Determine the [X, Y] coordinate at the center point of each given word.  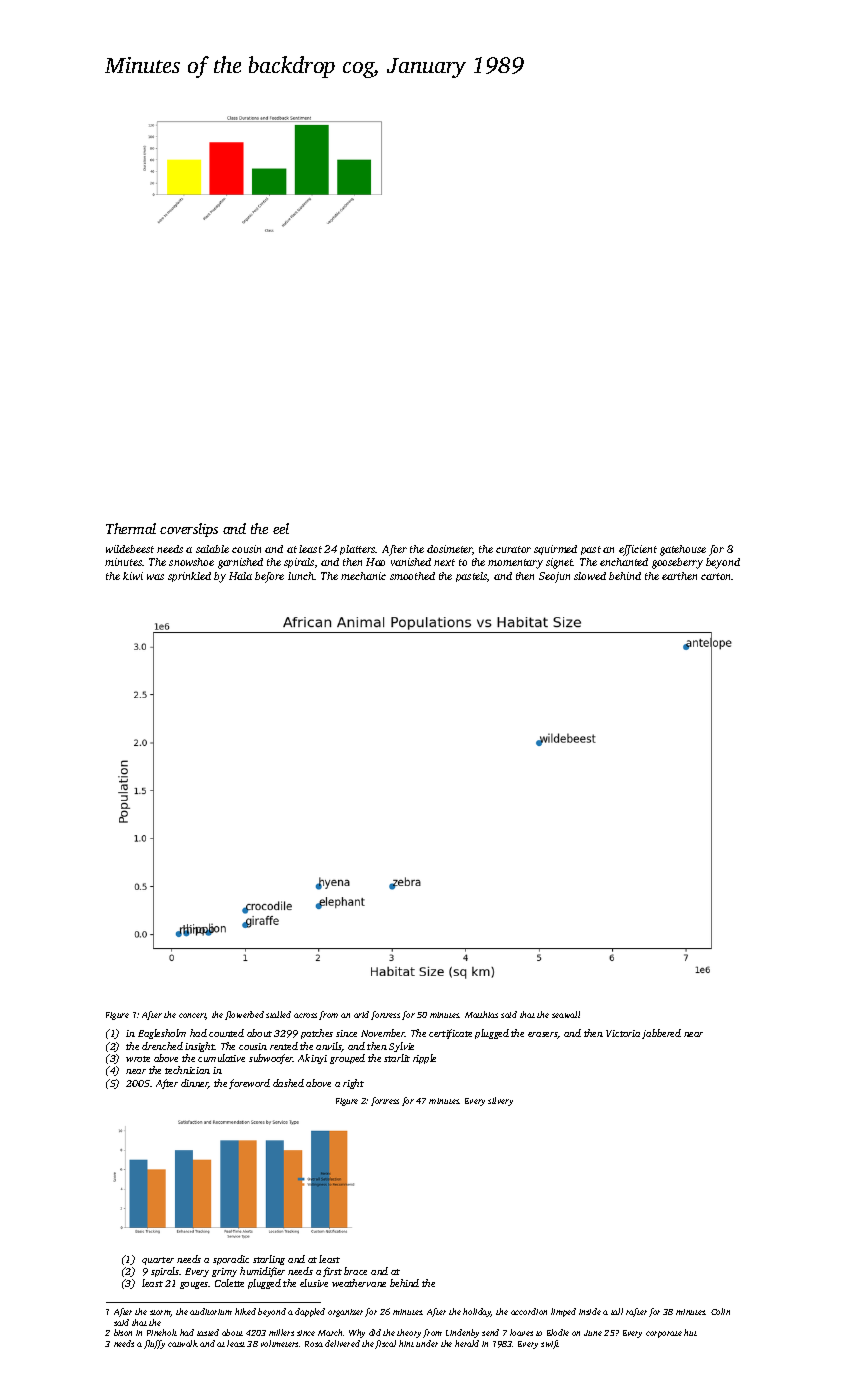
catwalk [183, 1343]
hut [690, 1332]
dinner [195, 1084]
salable [212, 549]
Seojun [554, 577]
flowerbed [244, 1015]
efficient [638, 550]
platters [358, 550]
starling [269, 1260]
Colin [720, 1311]
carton [716, 576]
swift [550, 1344]
